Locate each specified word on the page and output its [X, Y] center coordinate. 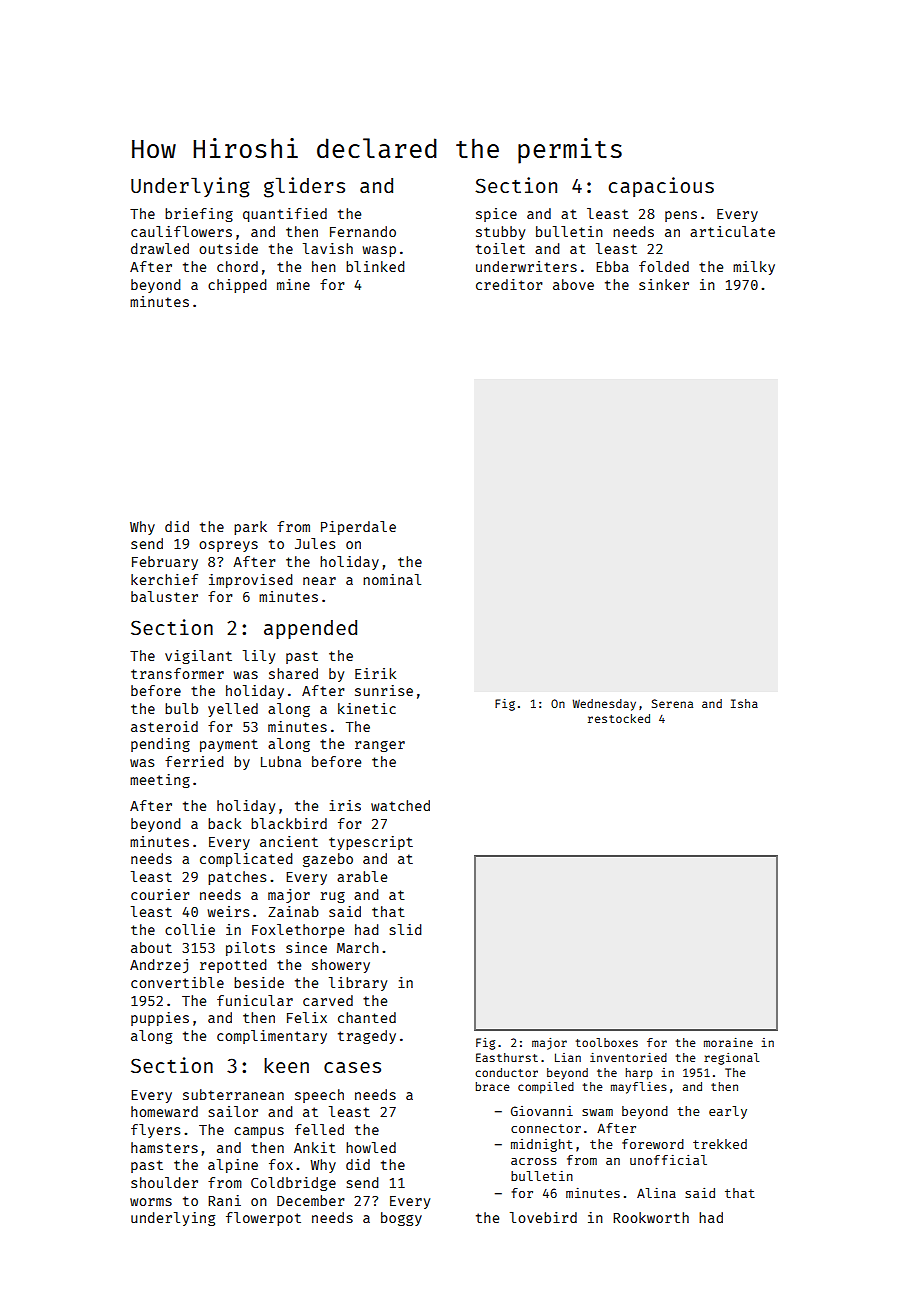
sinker [664, 284]
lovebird [543, 1217]
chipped [237, 286]
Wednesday [604, 705]
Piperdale [358, 528]
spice [496, 215]
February [165, 563]
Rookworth [651, 1217]
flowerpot [263, 1219]
